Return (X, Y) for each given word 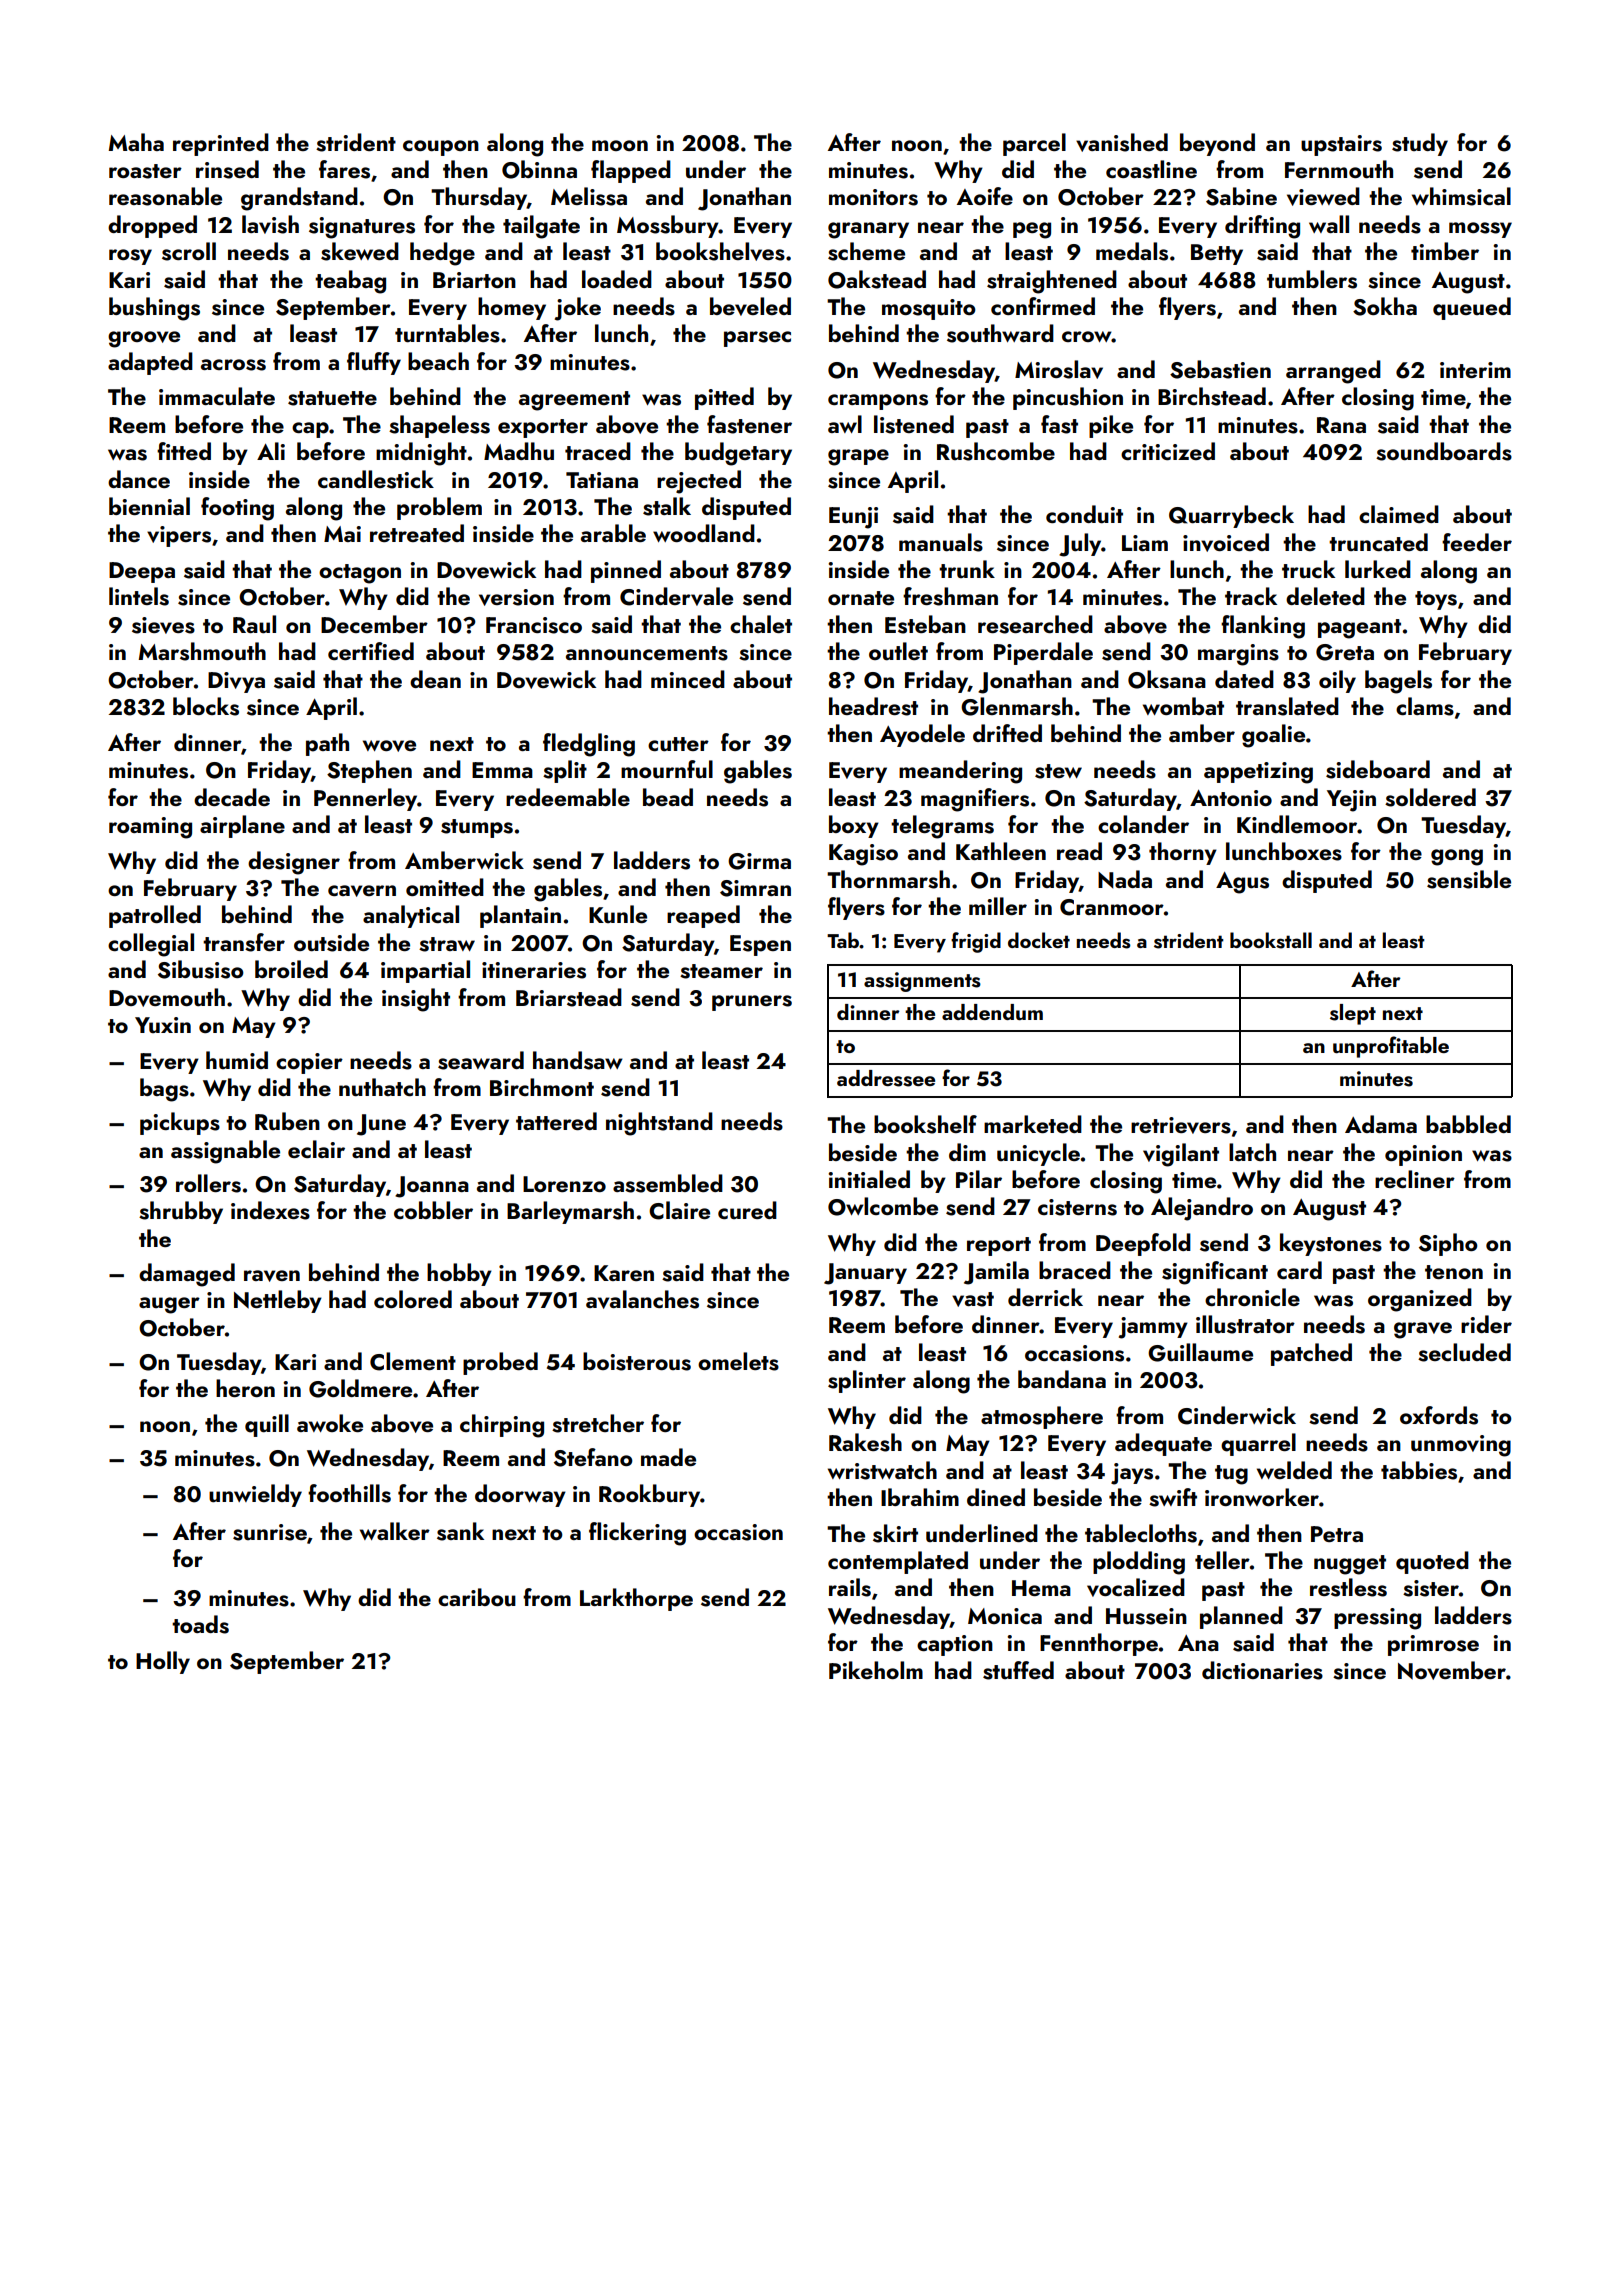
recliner (1415, 1179)
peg (1032, 230)
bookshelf (925, 1124)
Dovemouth (167, 997)
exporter (543, 428)
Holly (163, 1662)
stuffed (1018, 1670)
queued (1472, 308)
